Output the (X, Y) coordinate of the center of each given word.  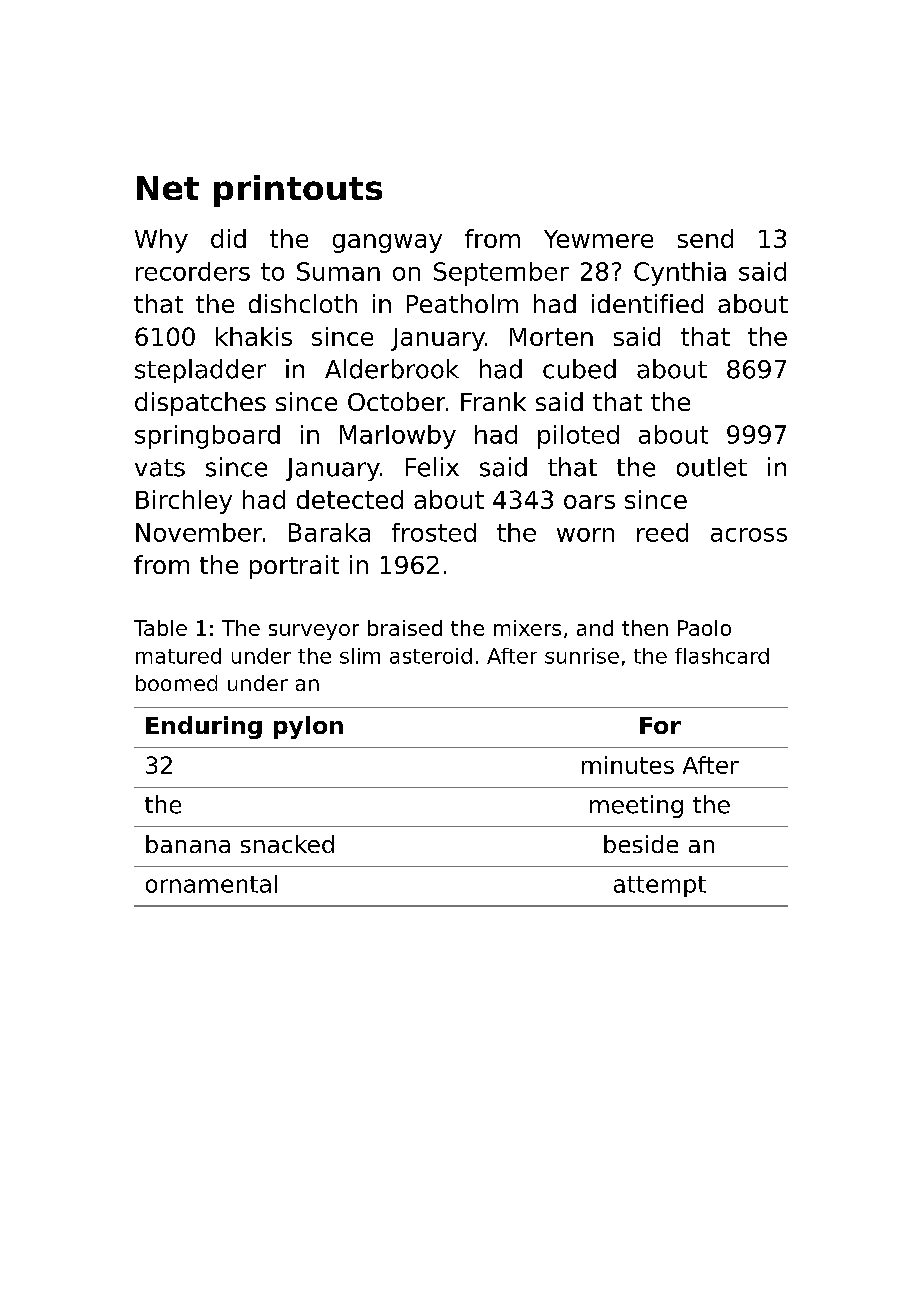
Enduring (204, 727)
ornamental (211, 884)
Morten (551, 337)
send (705, 238)
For (660, 725)
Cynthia (680, 274)
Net (168, 188)
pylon (308, 727)
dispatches (200, 404)
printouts (298, 191)
